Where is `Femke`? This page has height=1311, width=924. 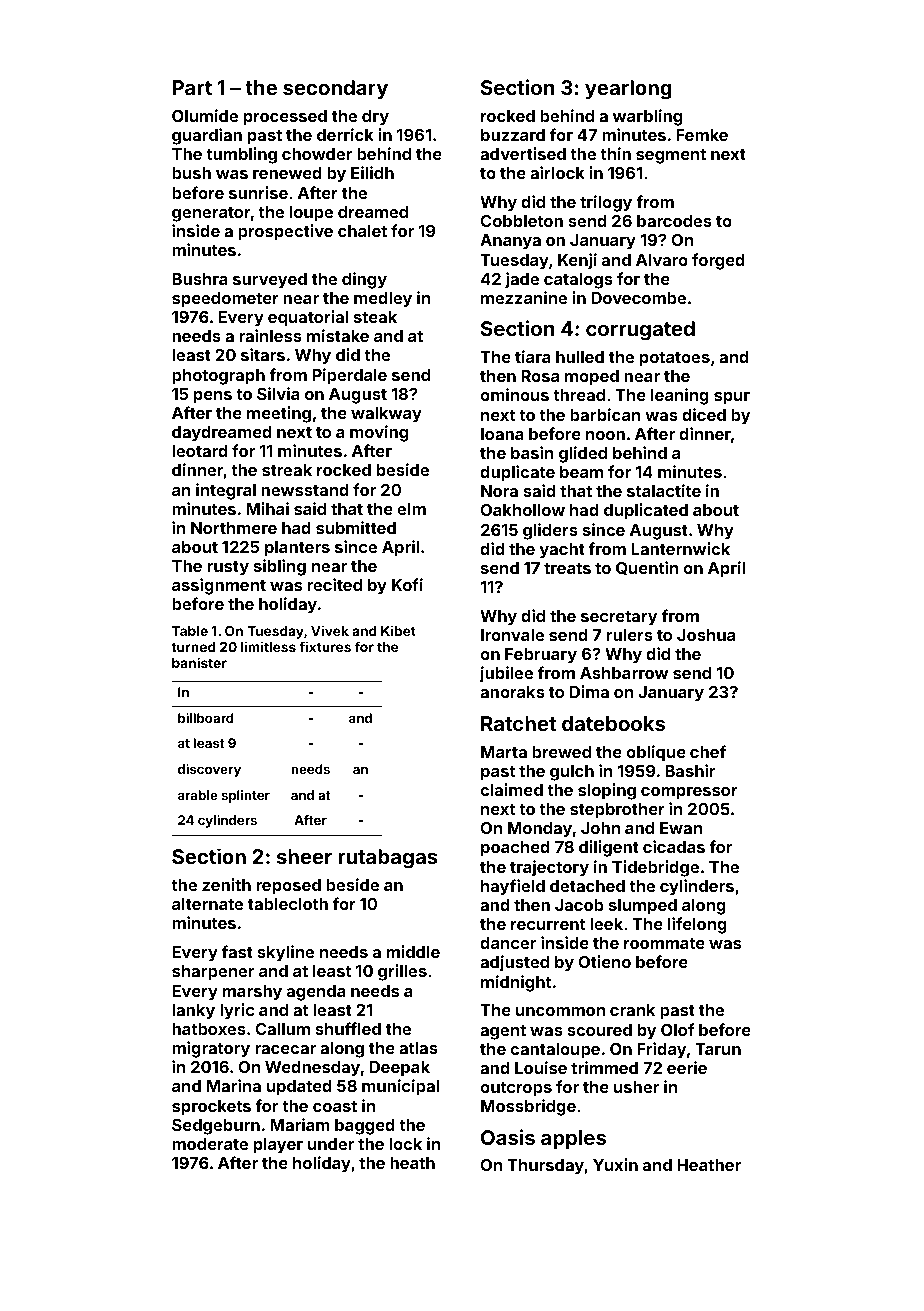 Femke is located at coordinates (702, 135).
